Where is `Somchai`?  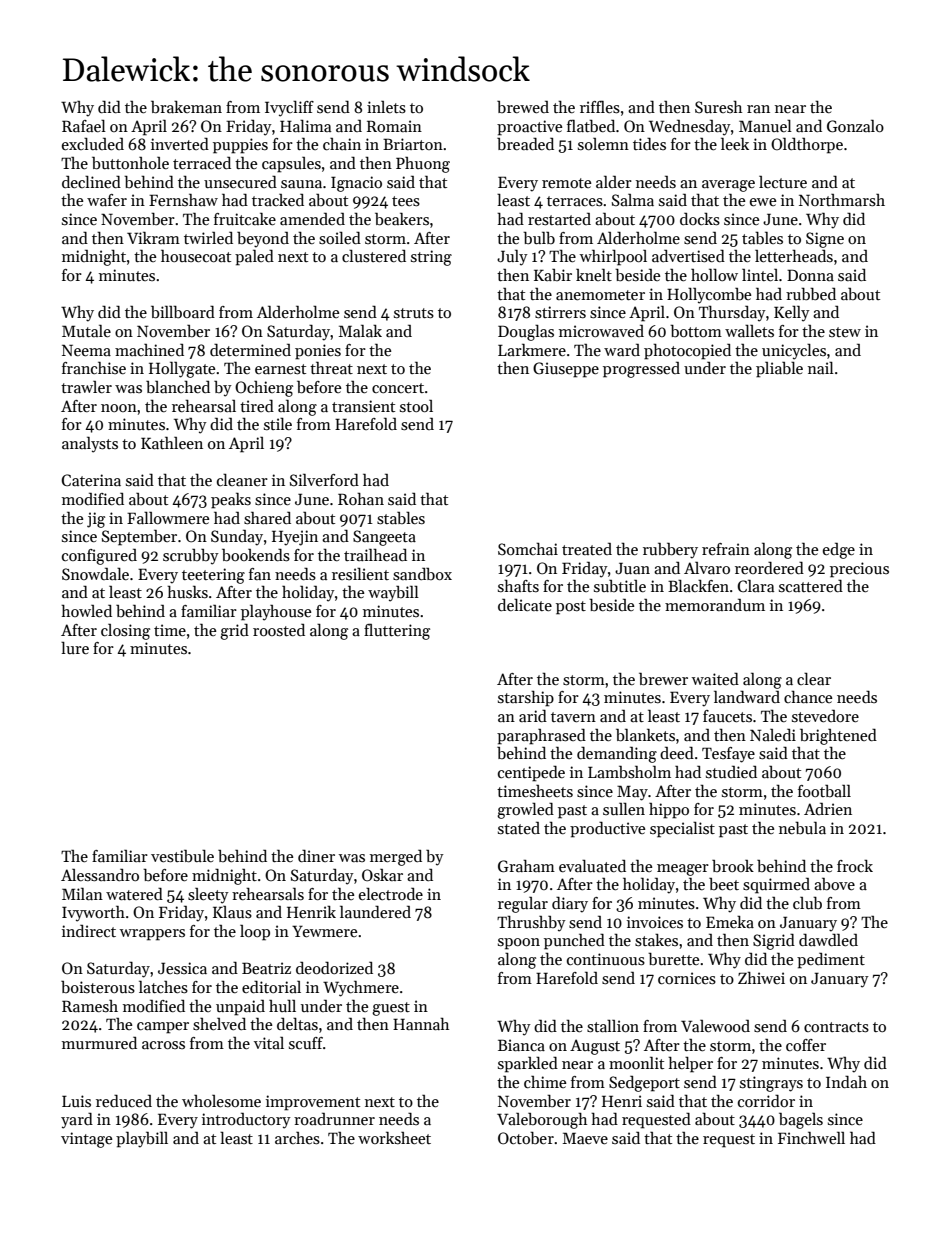 Somchai is located at coordinates (528, 549).
